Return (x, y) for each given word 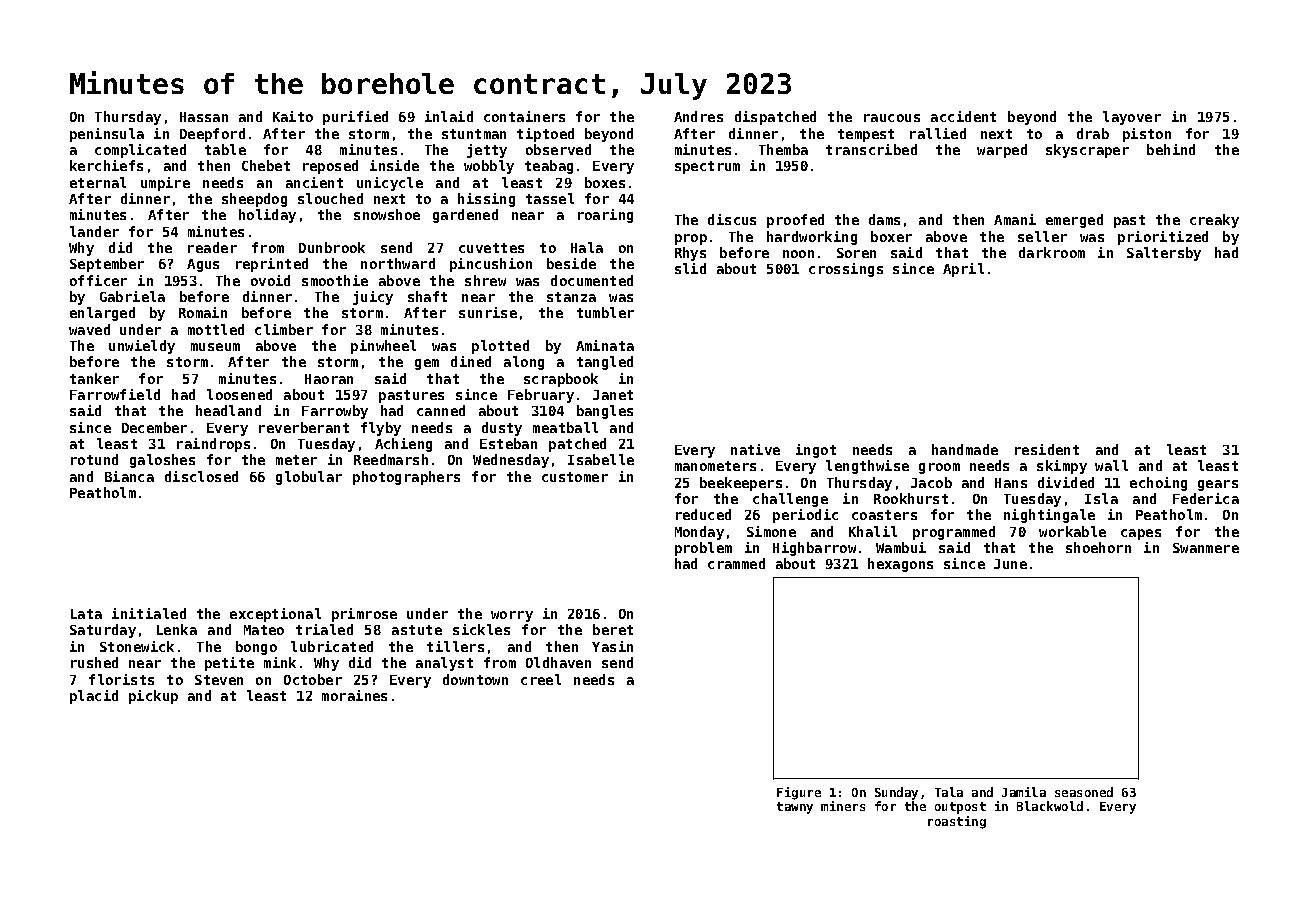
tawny (795, 808)
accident (963, 116)
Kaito (293, 116)
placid (94, 697)
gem (427, 364)
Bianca (129, 476)
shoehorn (1098, 547)
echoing (1158, 484)
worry (512, 616)
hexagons (900, 565)
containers (524, 116)
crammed (736, 563)
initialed (149, 613)
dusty (502, 429)
